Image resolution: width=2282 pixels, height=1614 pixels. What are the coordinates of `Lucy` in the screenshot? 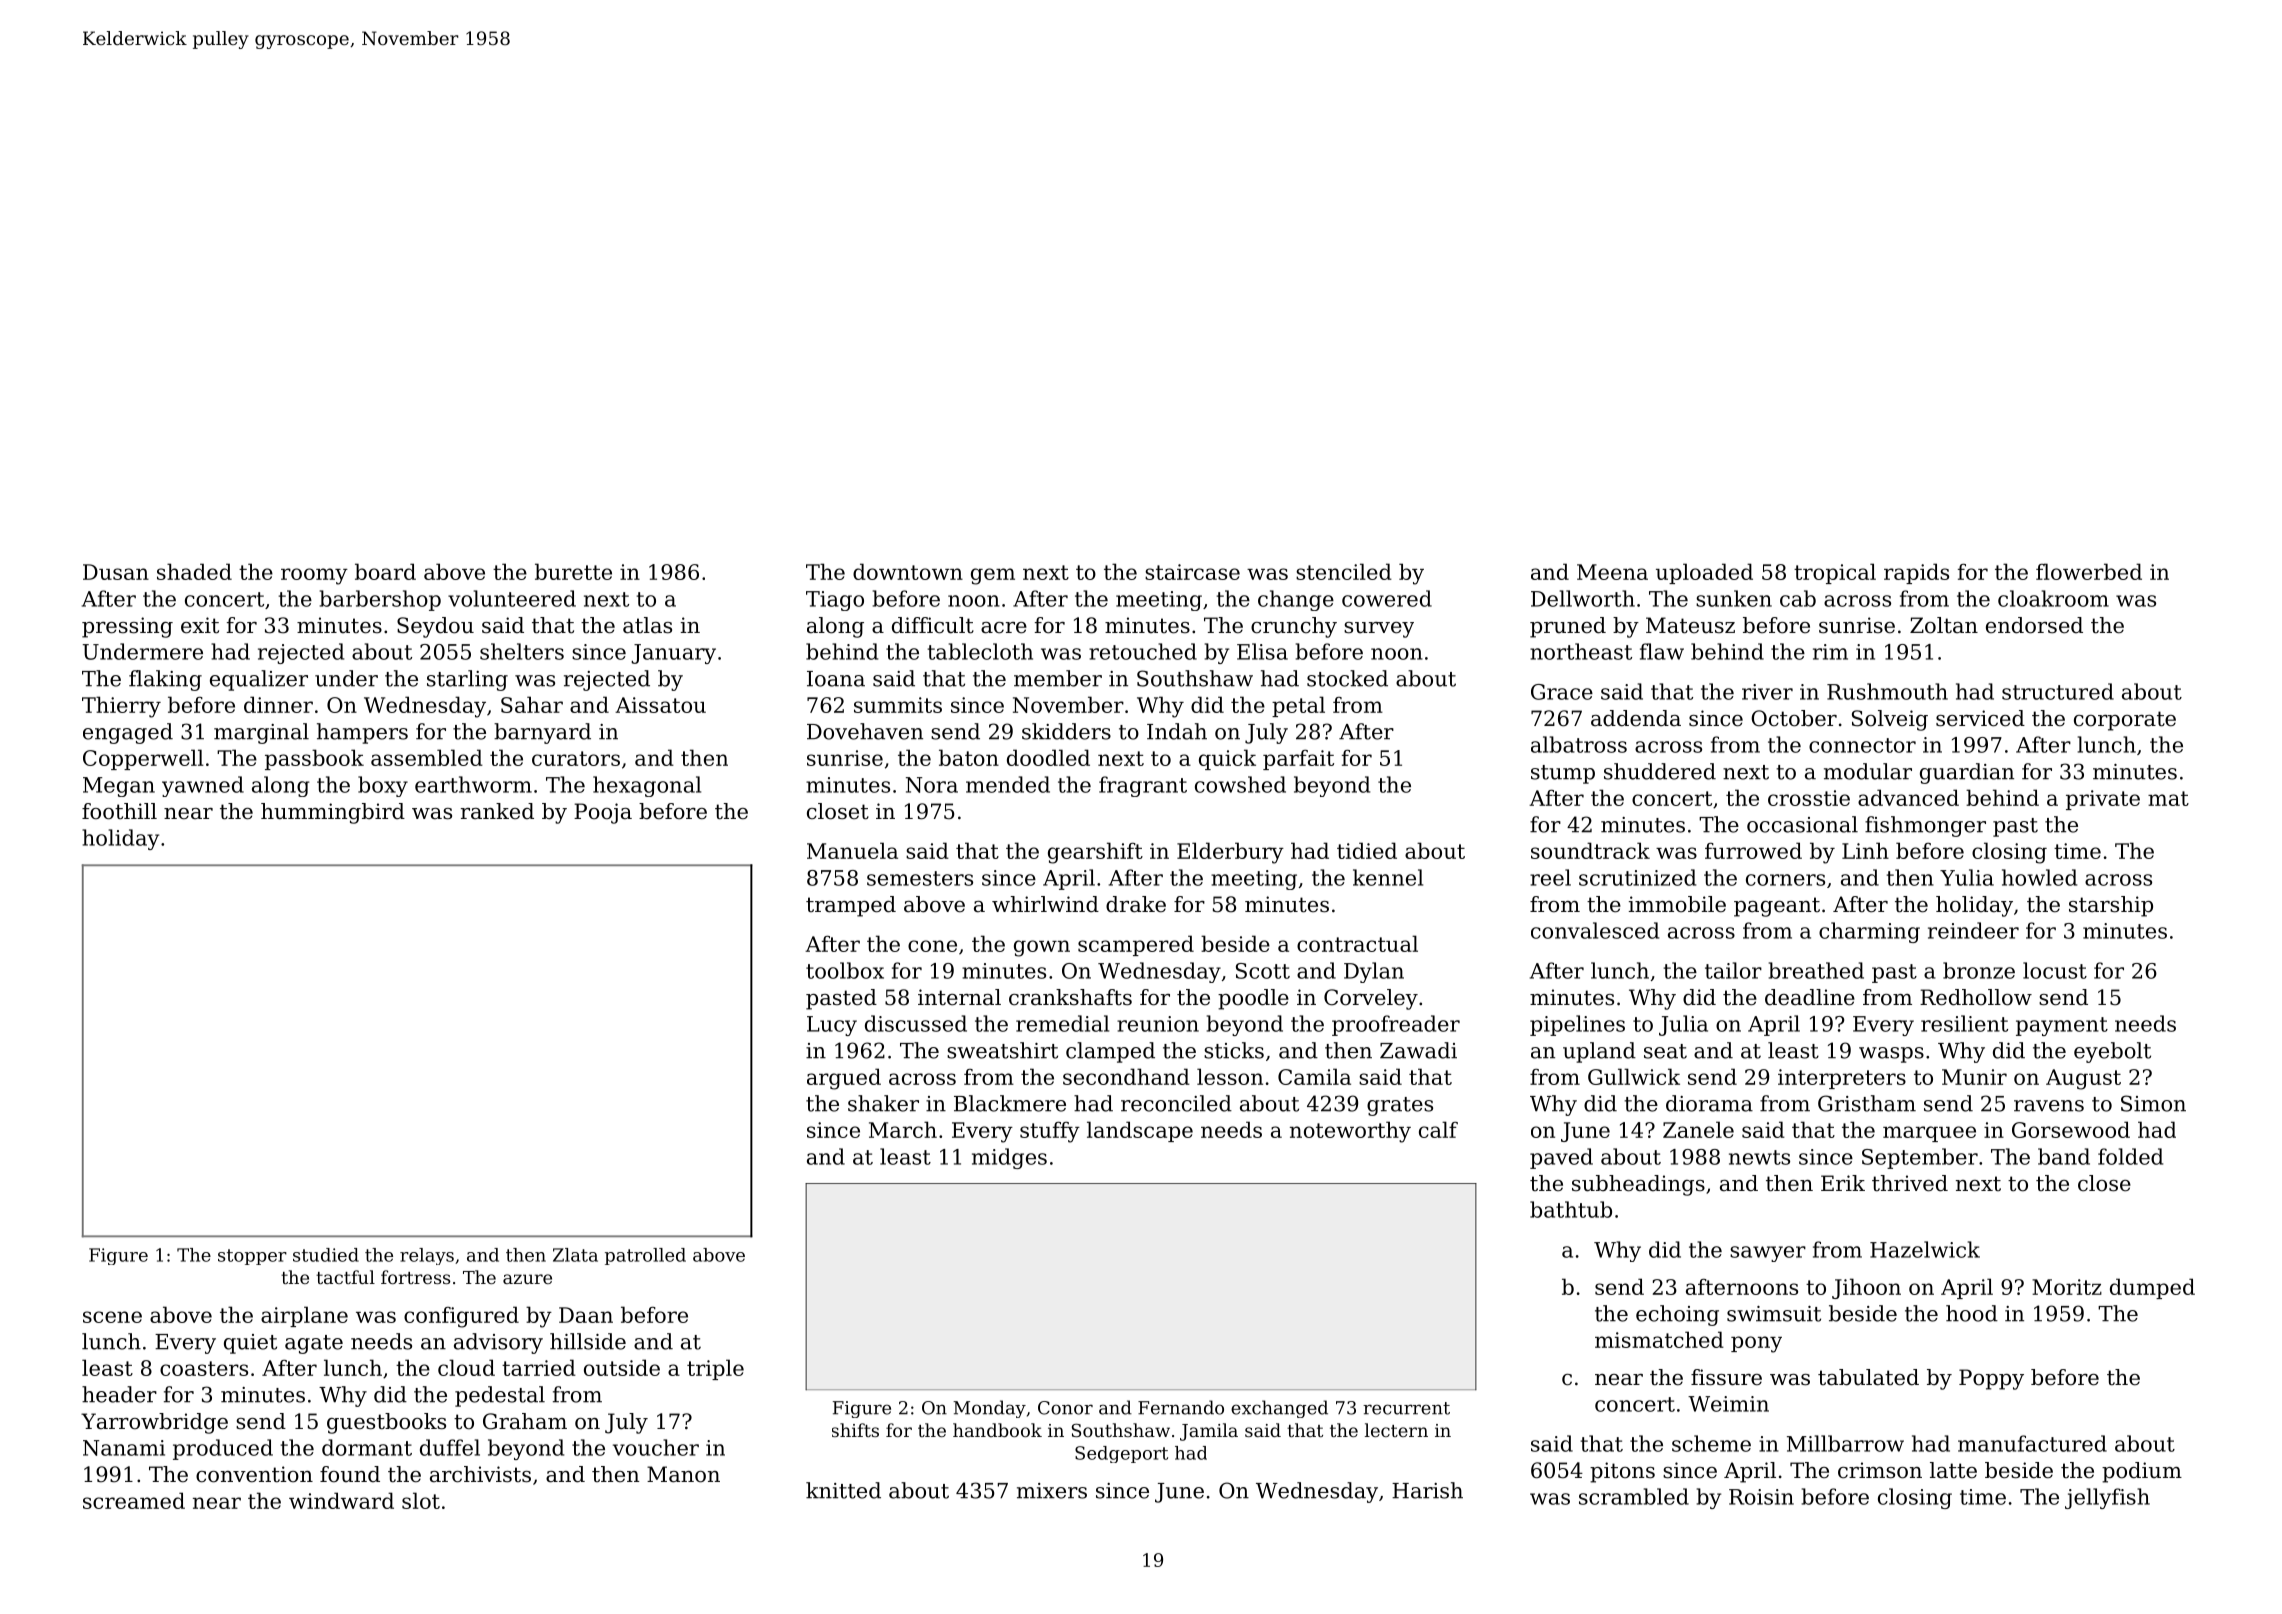 It's located at (832, 1026).
